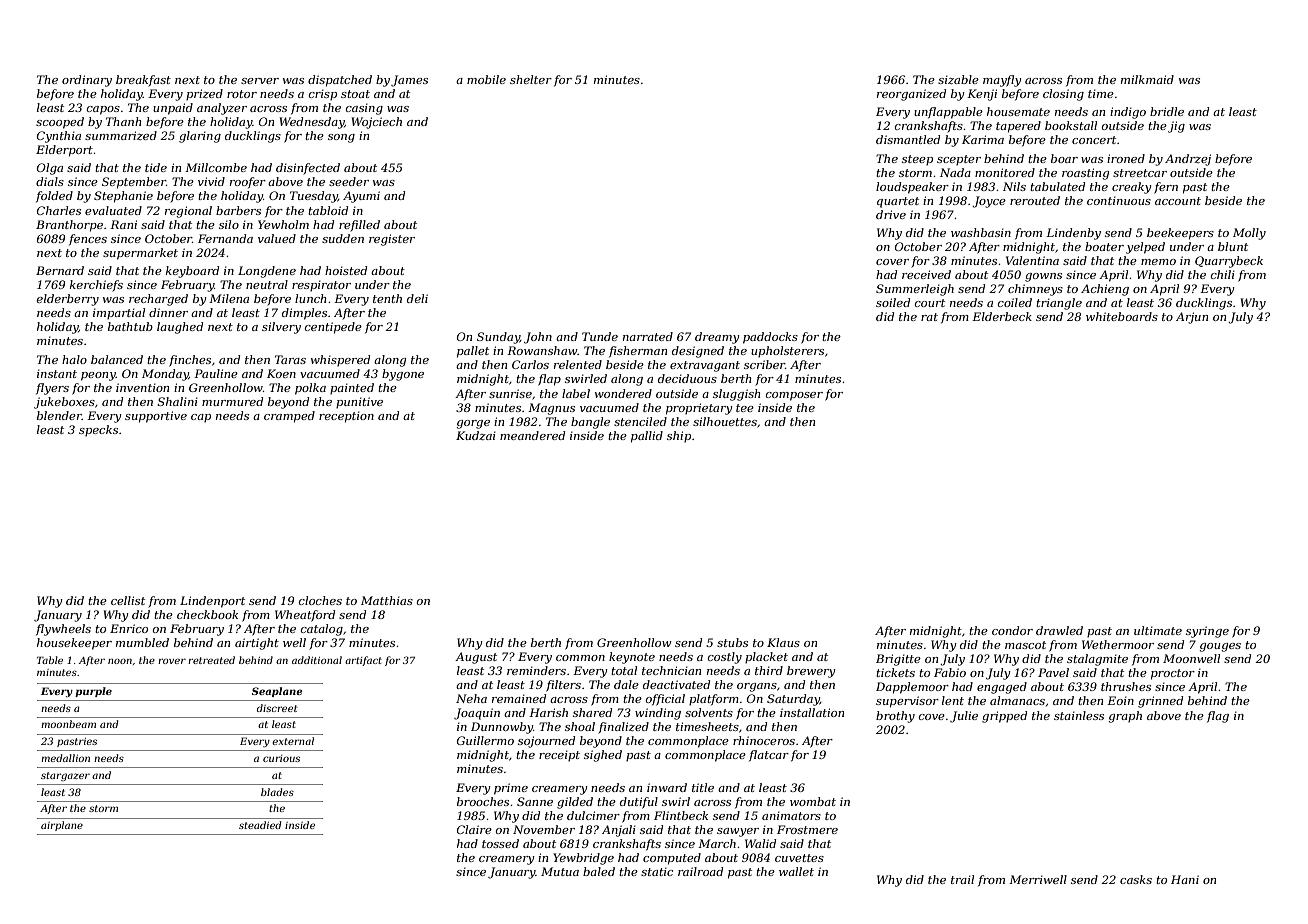  I want to click on Arjun, so click(1192, 318).
